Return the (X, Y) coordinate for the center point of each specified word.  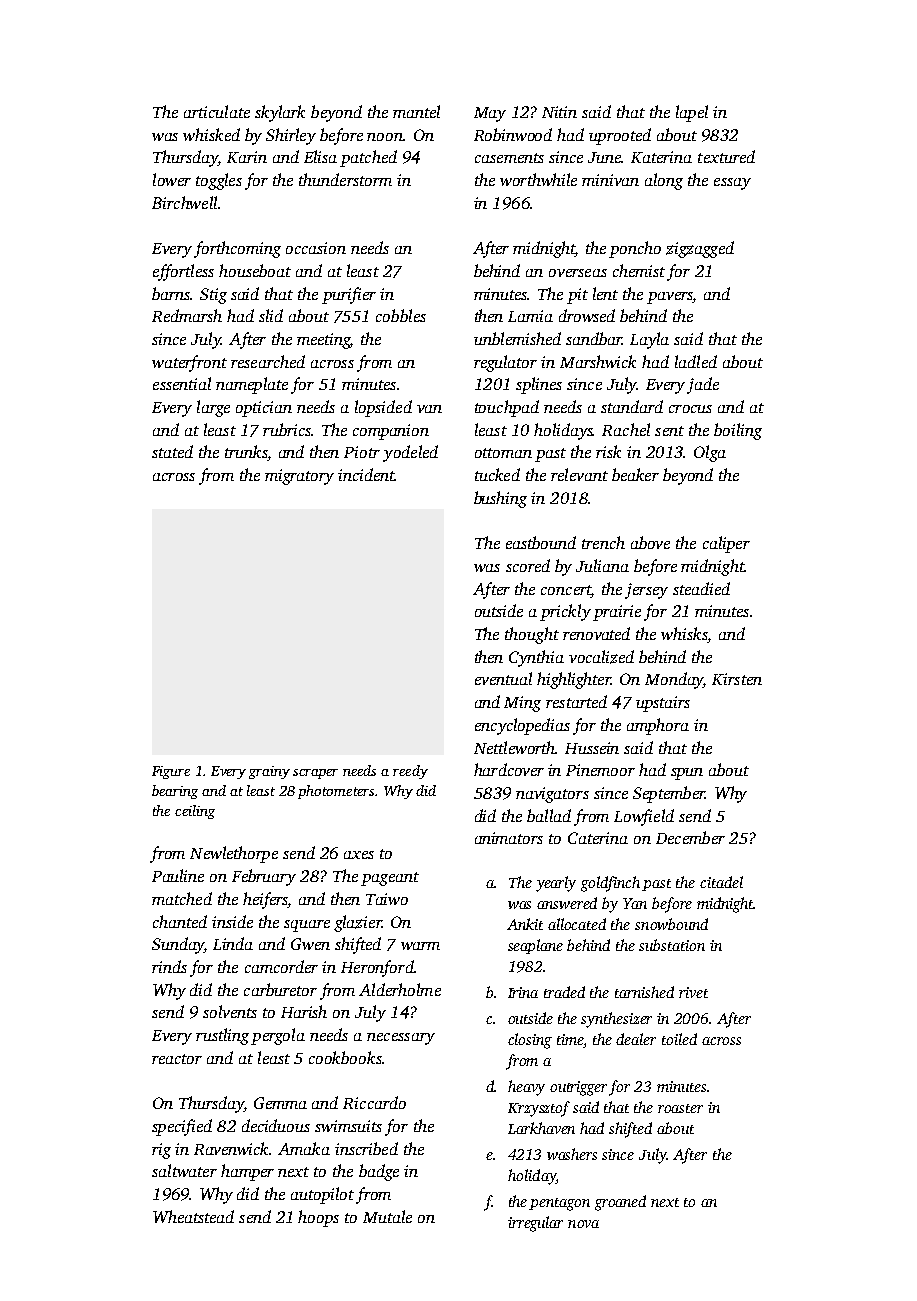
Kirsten (737, 679)
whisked (211, 134)
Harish (304, 1011)
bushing (500, 499)
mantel (416, 111)
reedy (410, 772)
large (213, 408)
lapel (692, 113)
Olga (710, 453)
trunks (246, 453)
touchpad (507, 408)
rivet (693, 992)
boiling (738, 431)
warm (420, 946)
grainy (269, 772)
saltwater (184, 1170)
